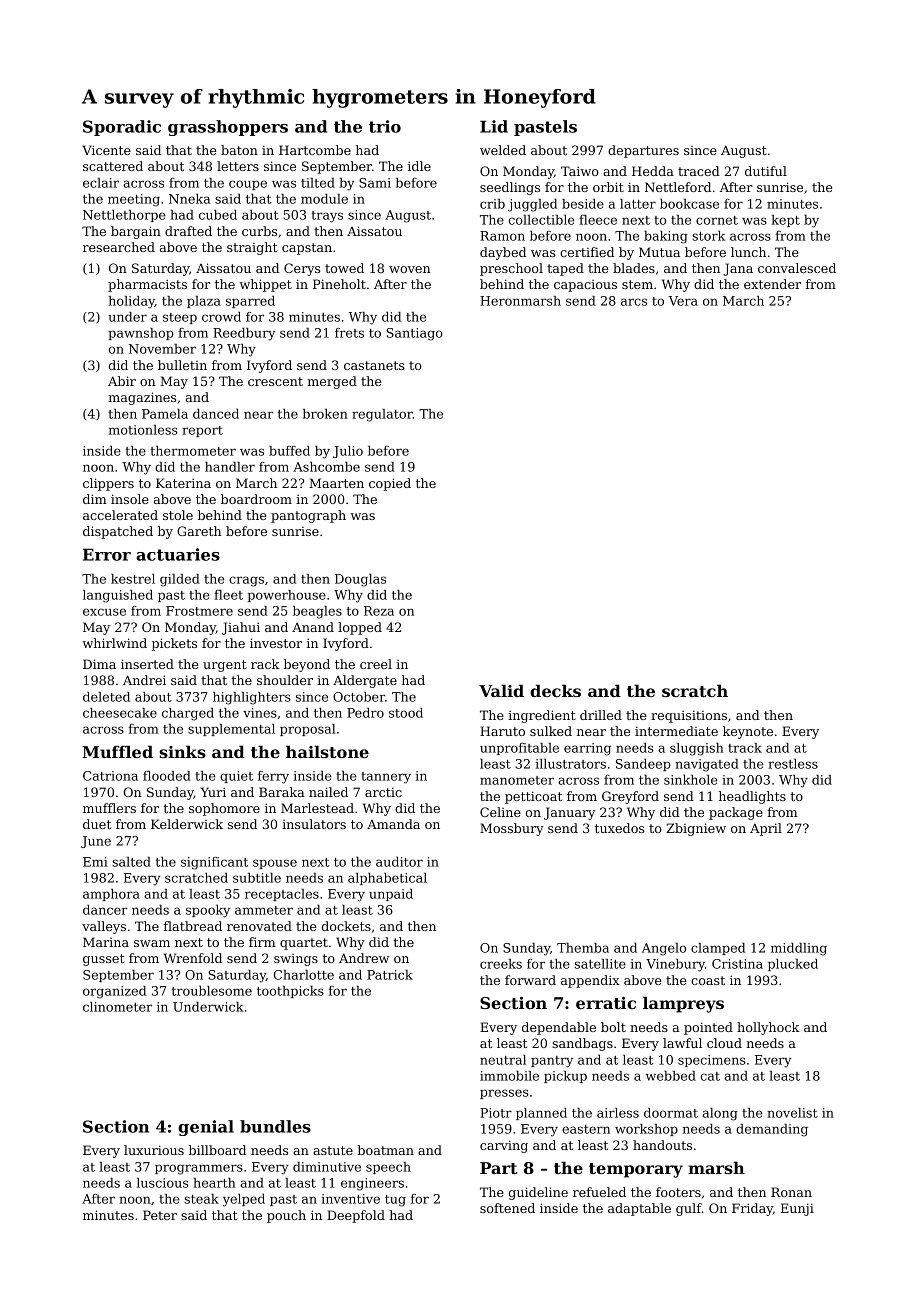 The image size is (924, 1308). I want to click on drafted, so click(188, 231).
